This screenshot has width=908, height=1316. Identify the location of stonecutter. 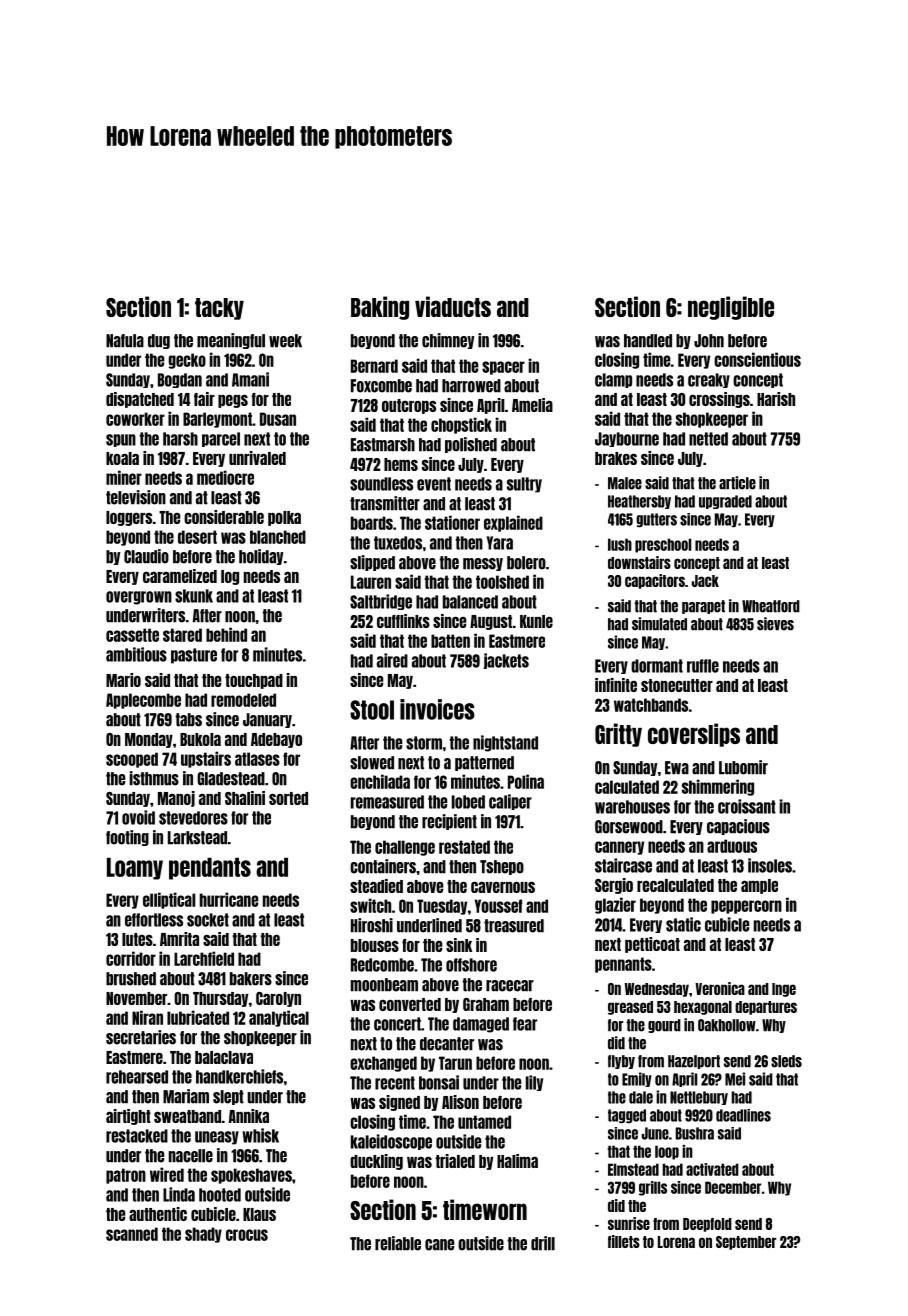
(677, 685).
